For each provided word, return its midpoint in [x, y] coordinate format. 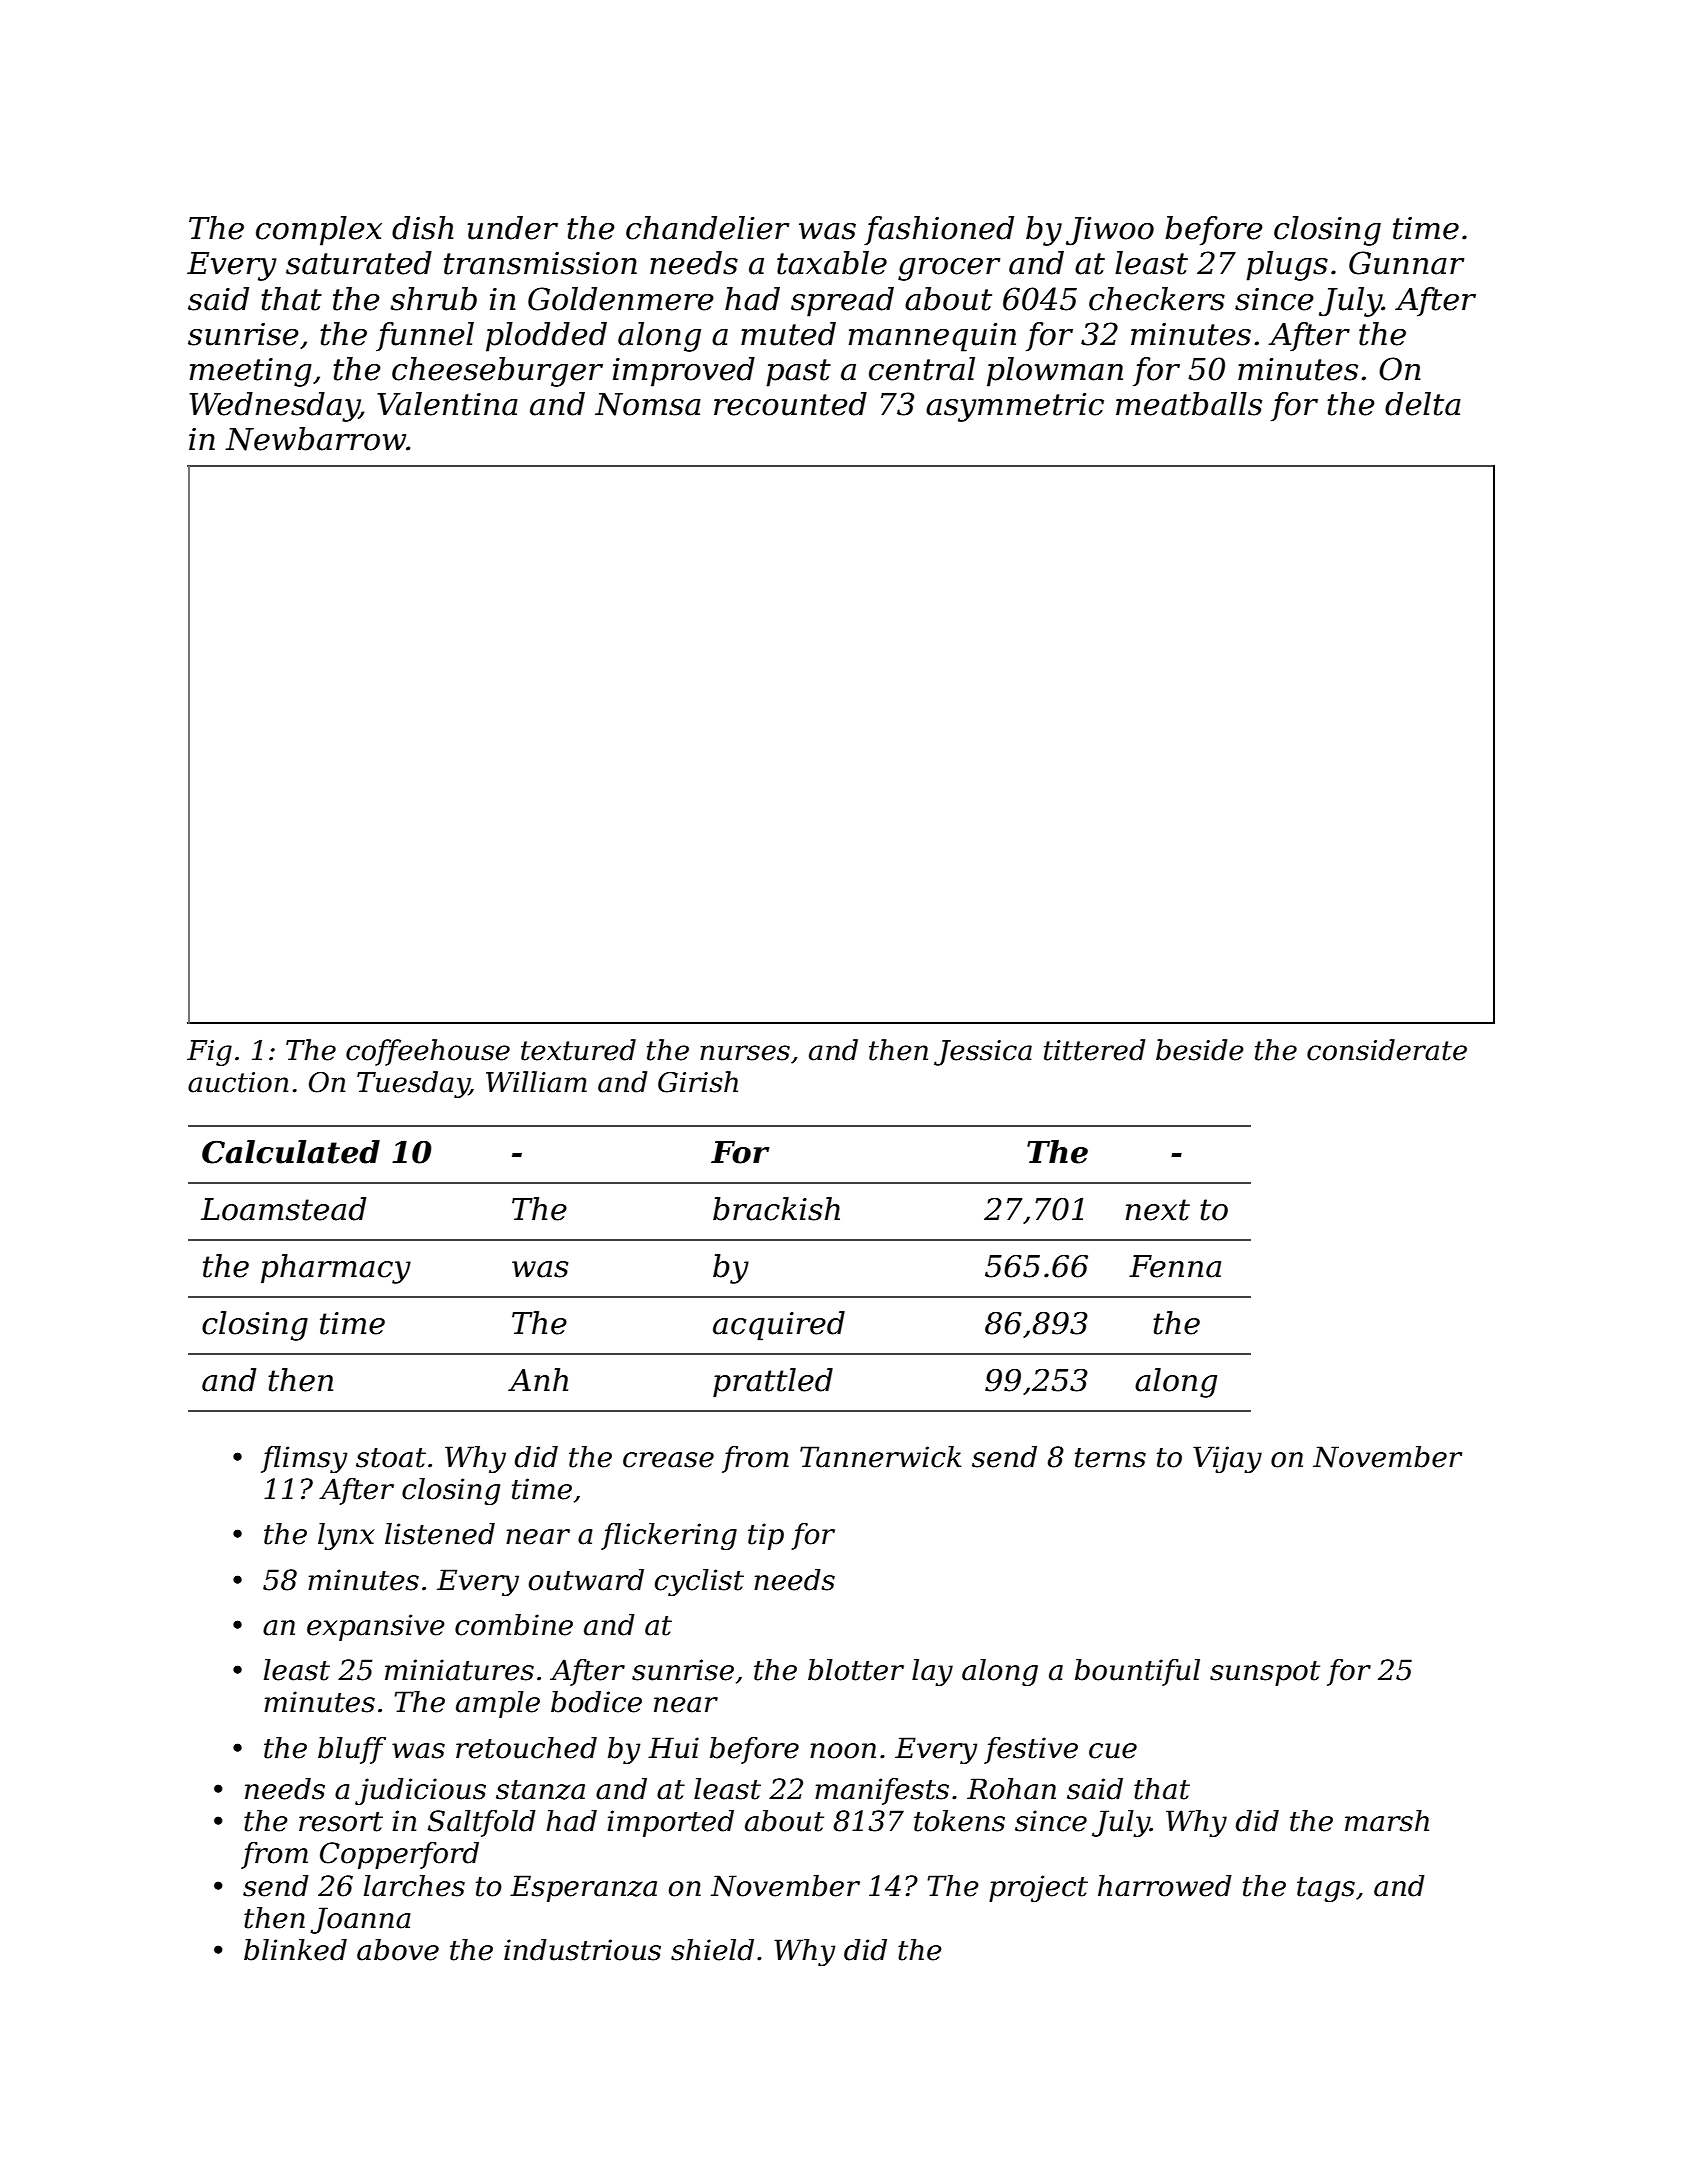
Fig [209, 1053]
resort [341, 1822]
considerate [1387, 1050]
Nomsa [648, 404]
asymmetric [1015, 407]
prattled [773, 1383]
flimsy [304, 1459]
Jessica [983, 1053]
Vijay [1227, 1459]
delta [1423, 404]
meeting [251, 372]
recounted [790, 404]
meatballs [1189, 404]
